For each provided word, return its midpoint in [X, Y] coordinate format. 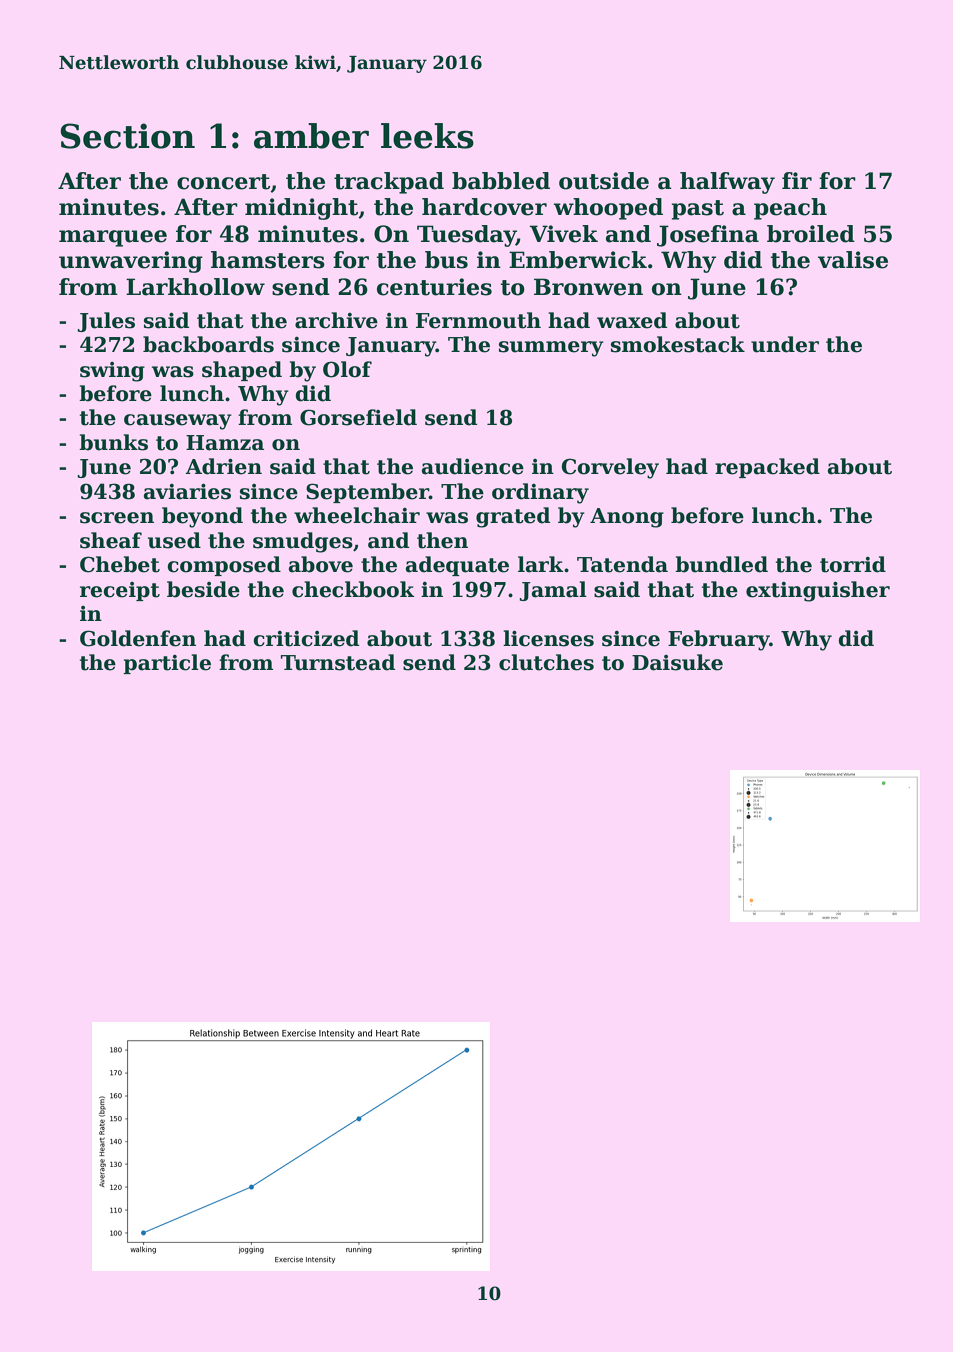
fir [797, 180]
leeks [427, 136]
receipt [120, 591]
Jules [106, 322]
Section [127, 136]
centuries [434, 287]
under [785, 344]
